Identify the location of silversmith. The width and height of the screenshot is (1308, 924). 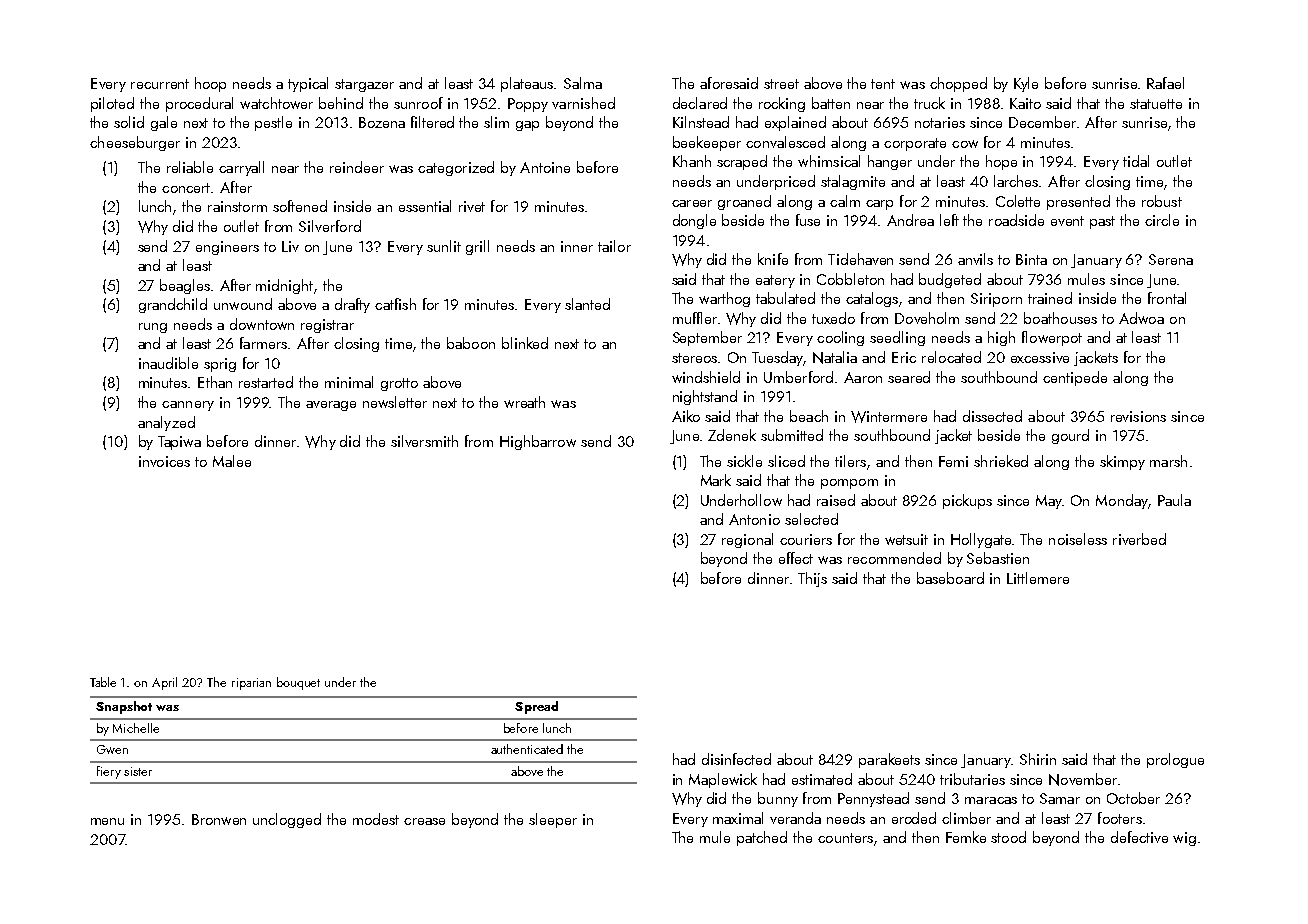
(424, 441).
